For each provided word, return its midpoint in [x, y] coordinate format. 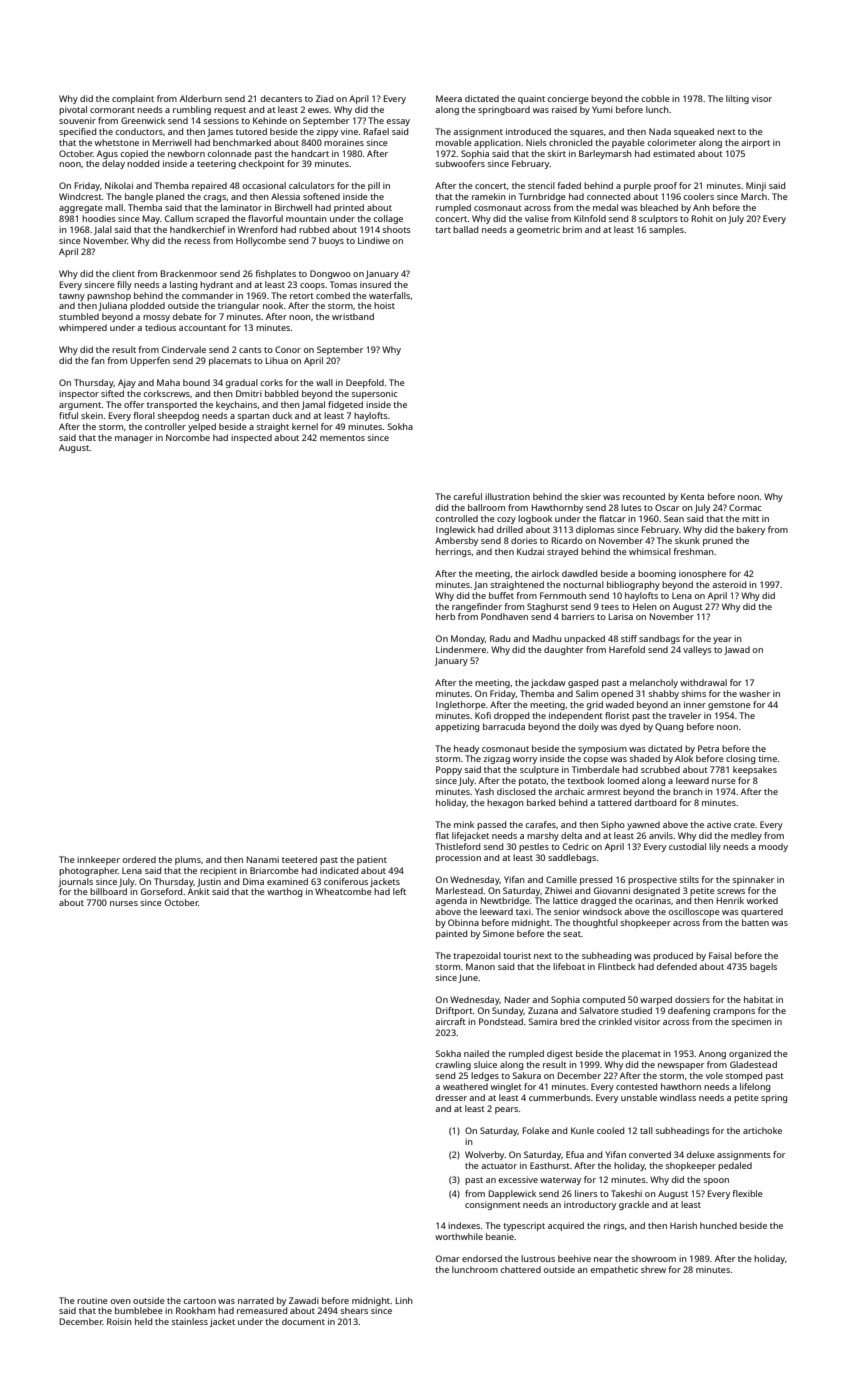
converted [650, 1154]
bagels [763, 967]
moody [773, 847]
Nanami [263, 859]
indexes [464, 1225]
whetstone [117, 142]
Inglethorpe [461, 705]
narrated [256, 1300]
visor [762, 98]
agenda [451, 901]
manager [134, 439]
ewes [318, 110]
